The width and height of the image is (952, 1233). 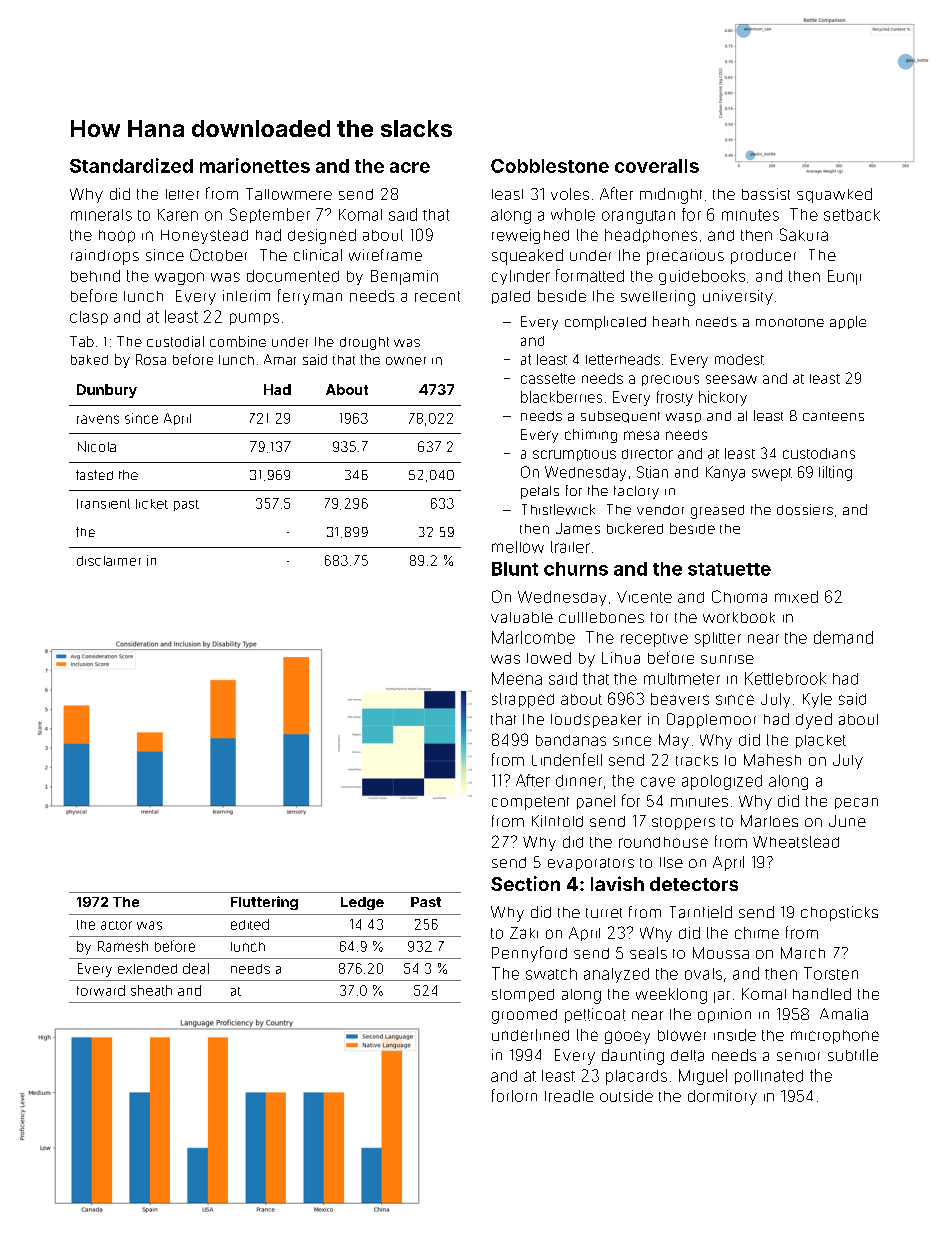 I want to click on dossiers, so click(x=805, y=509).
